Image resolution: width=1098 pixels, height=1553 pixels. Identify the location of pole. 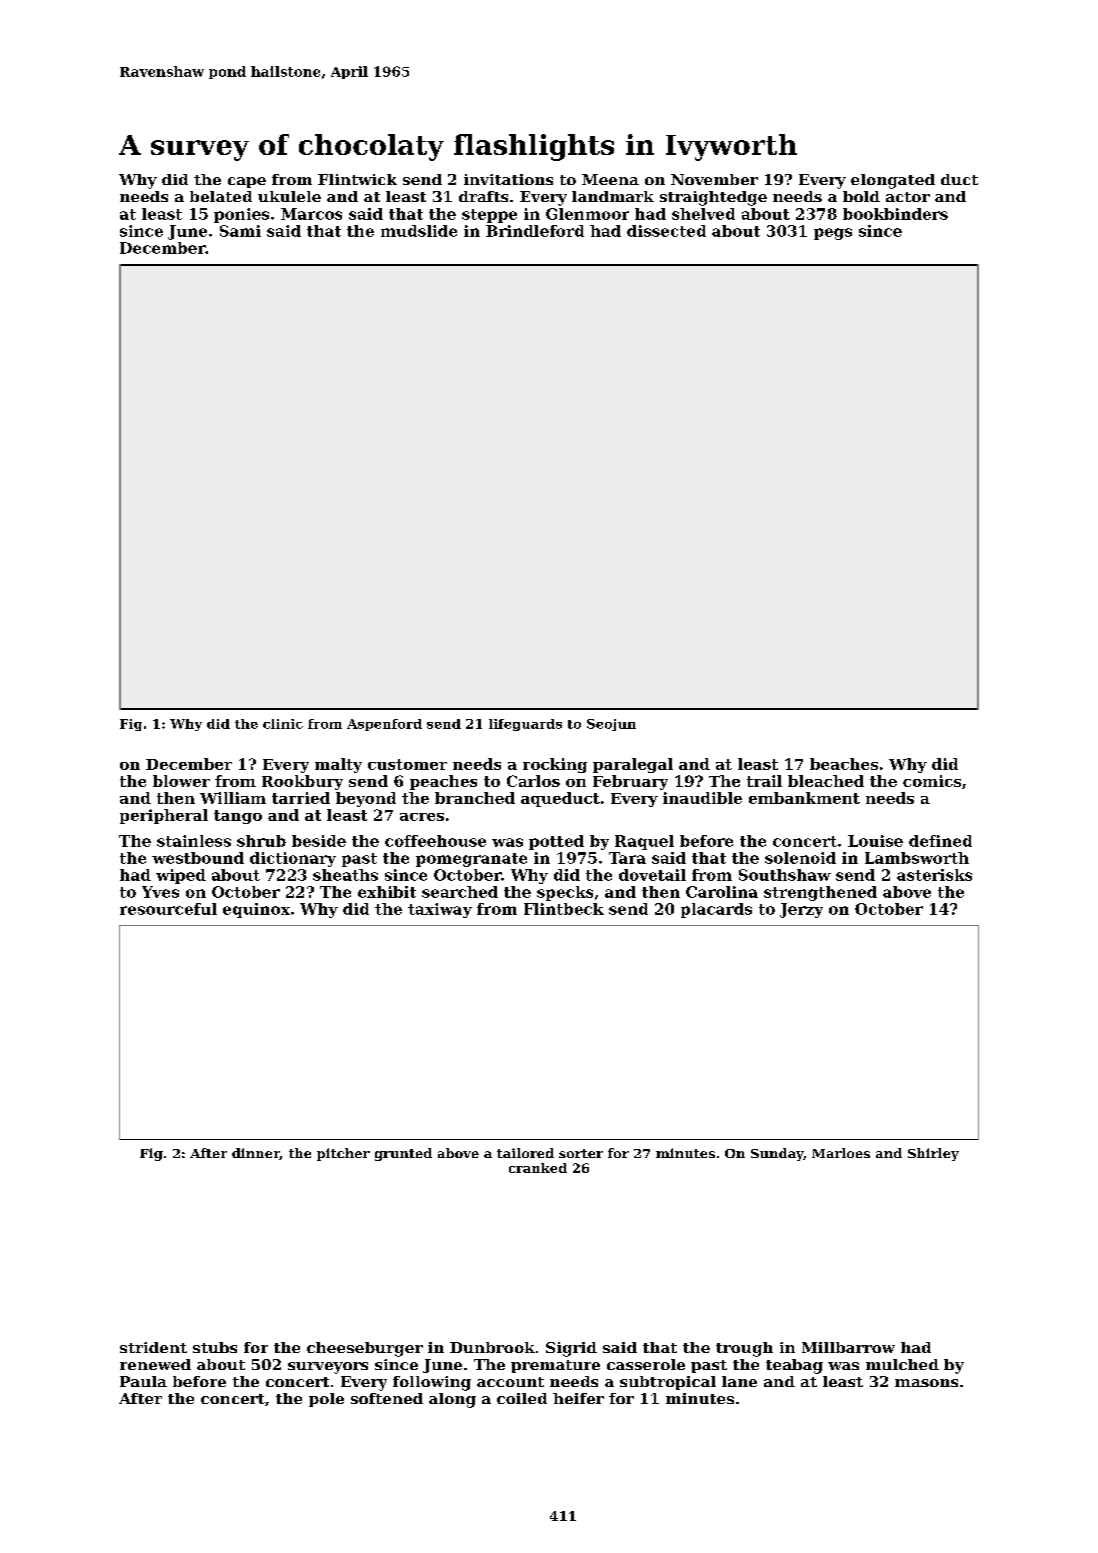
(326, 1400).
